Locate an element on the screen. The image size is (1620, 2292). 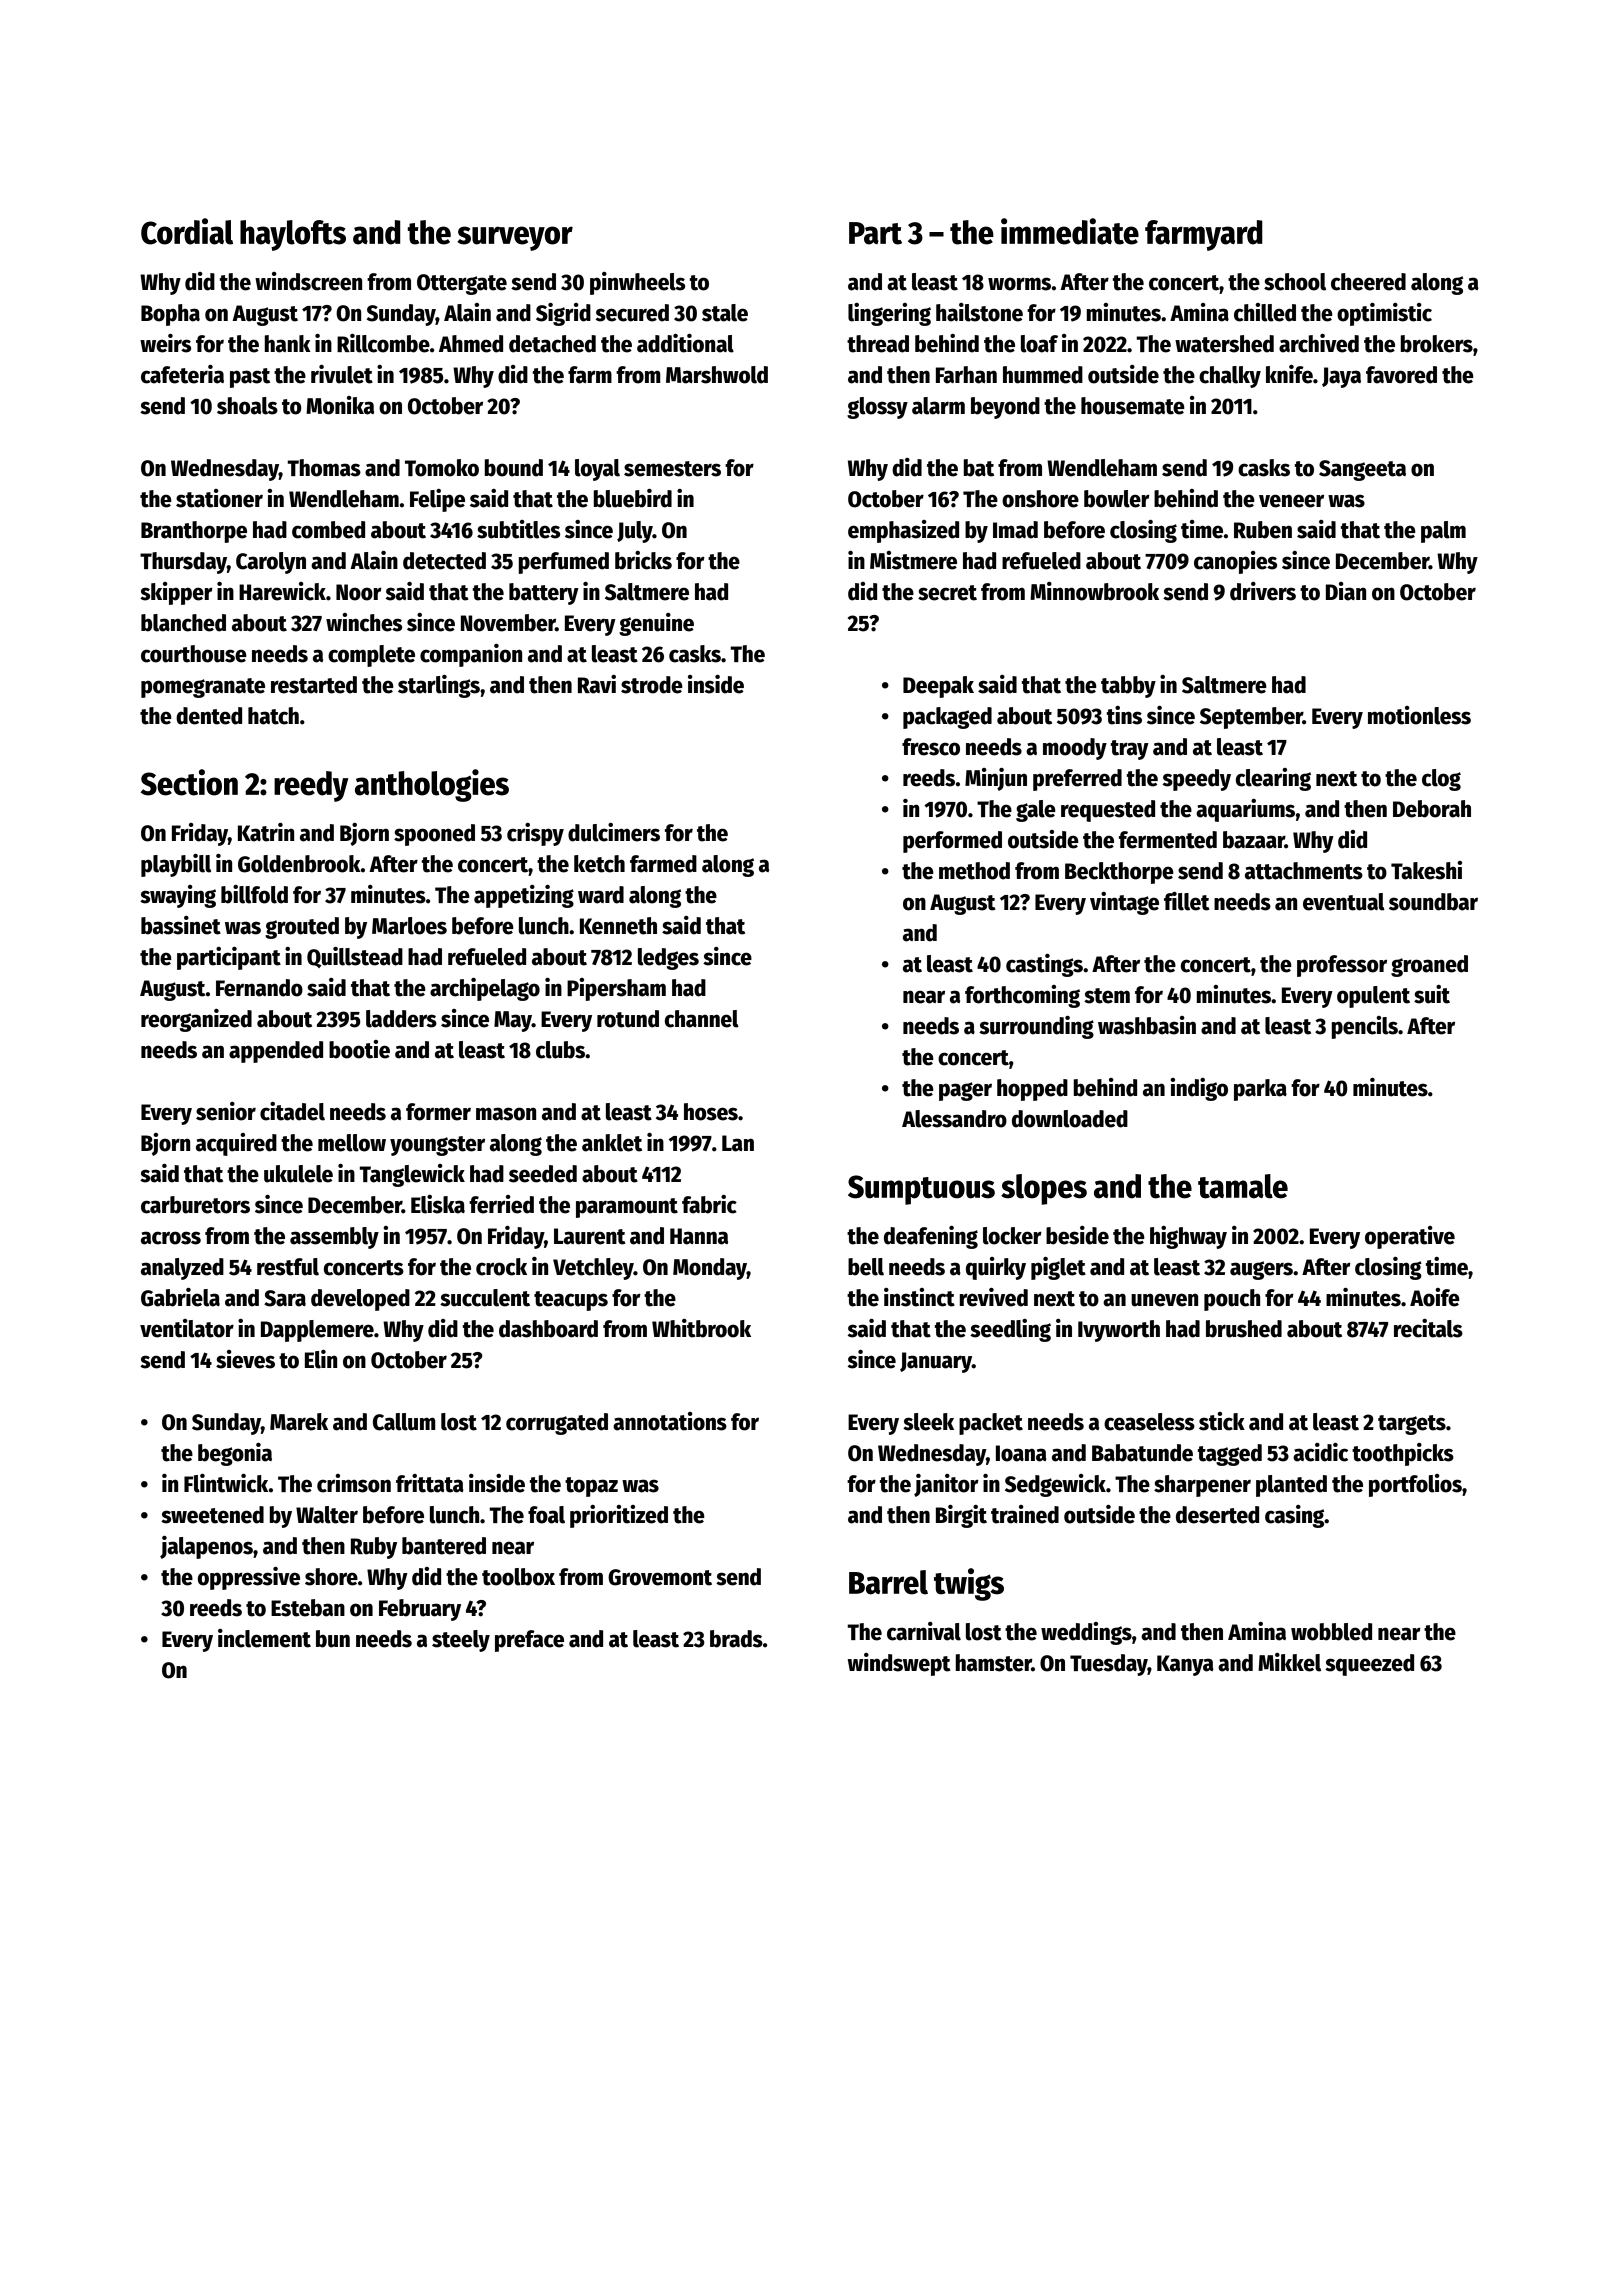
Eliska is located at coordinates (438, 1204).
